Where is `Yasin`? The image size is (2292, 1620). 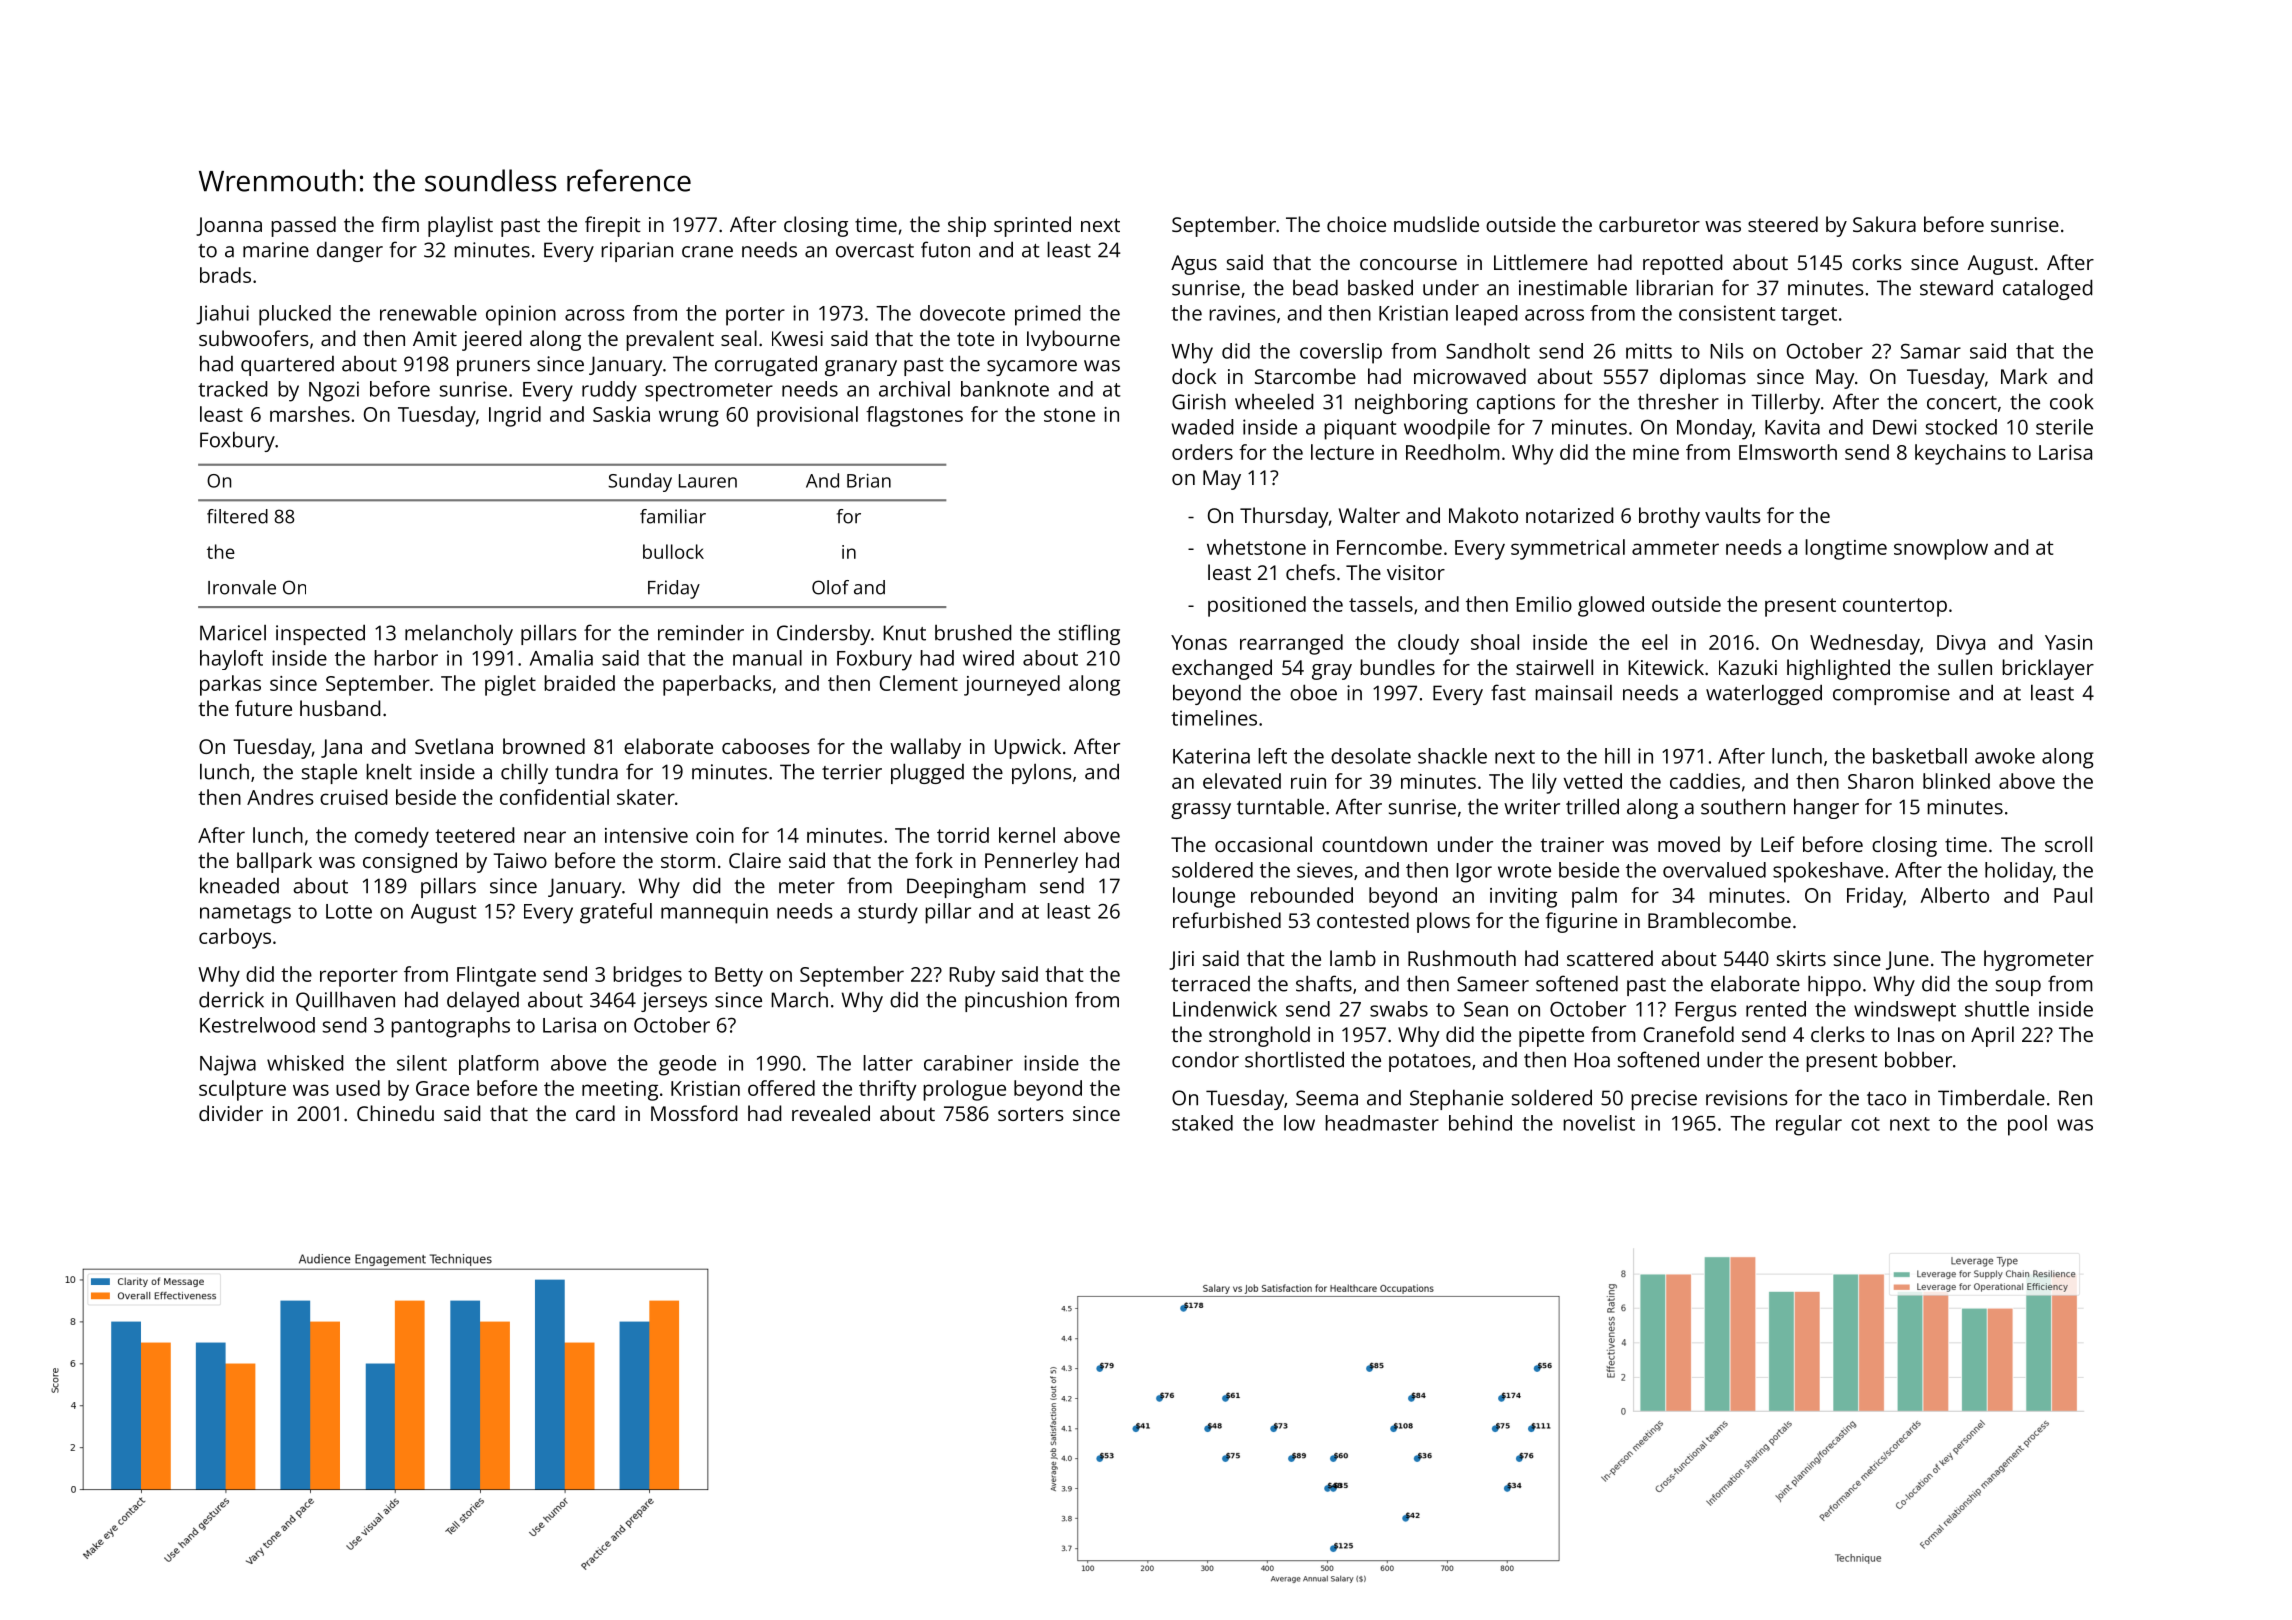 Yasin is located at coordinates (2068, 642).
